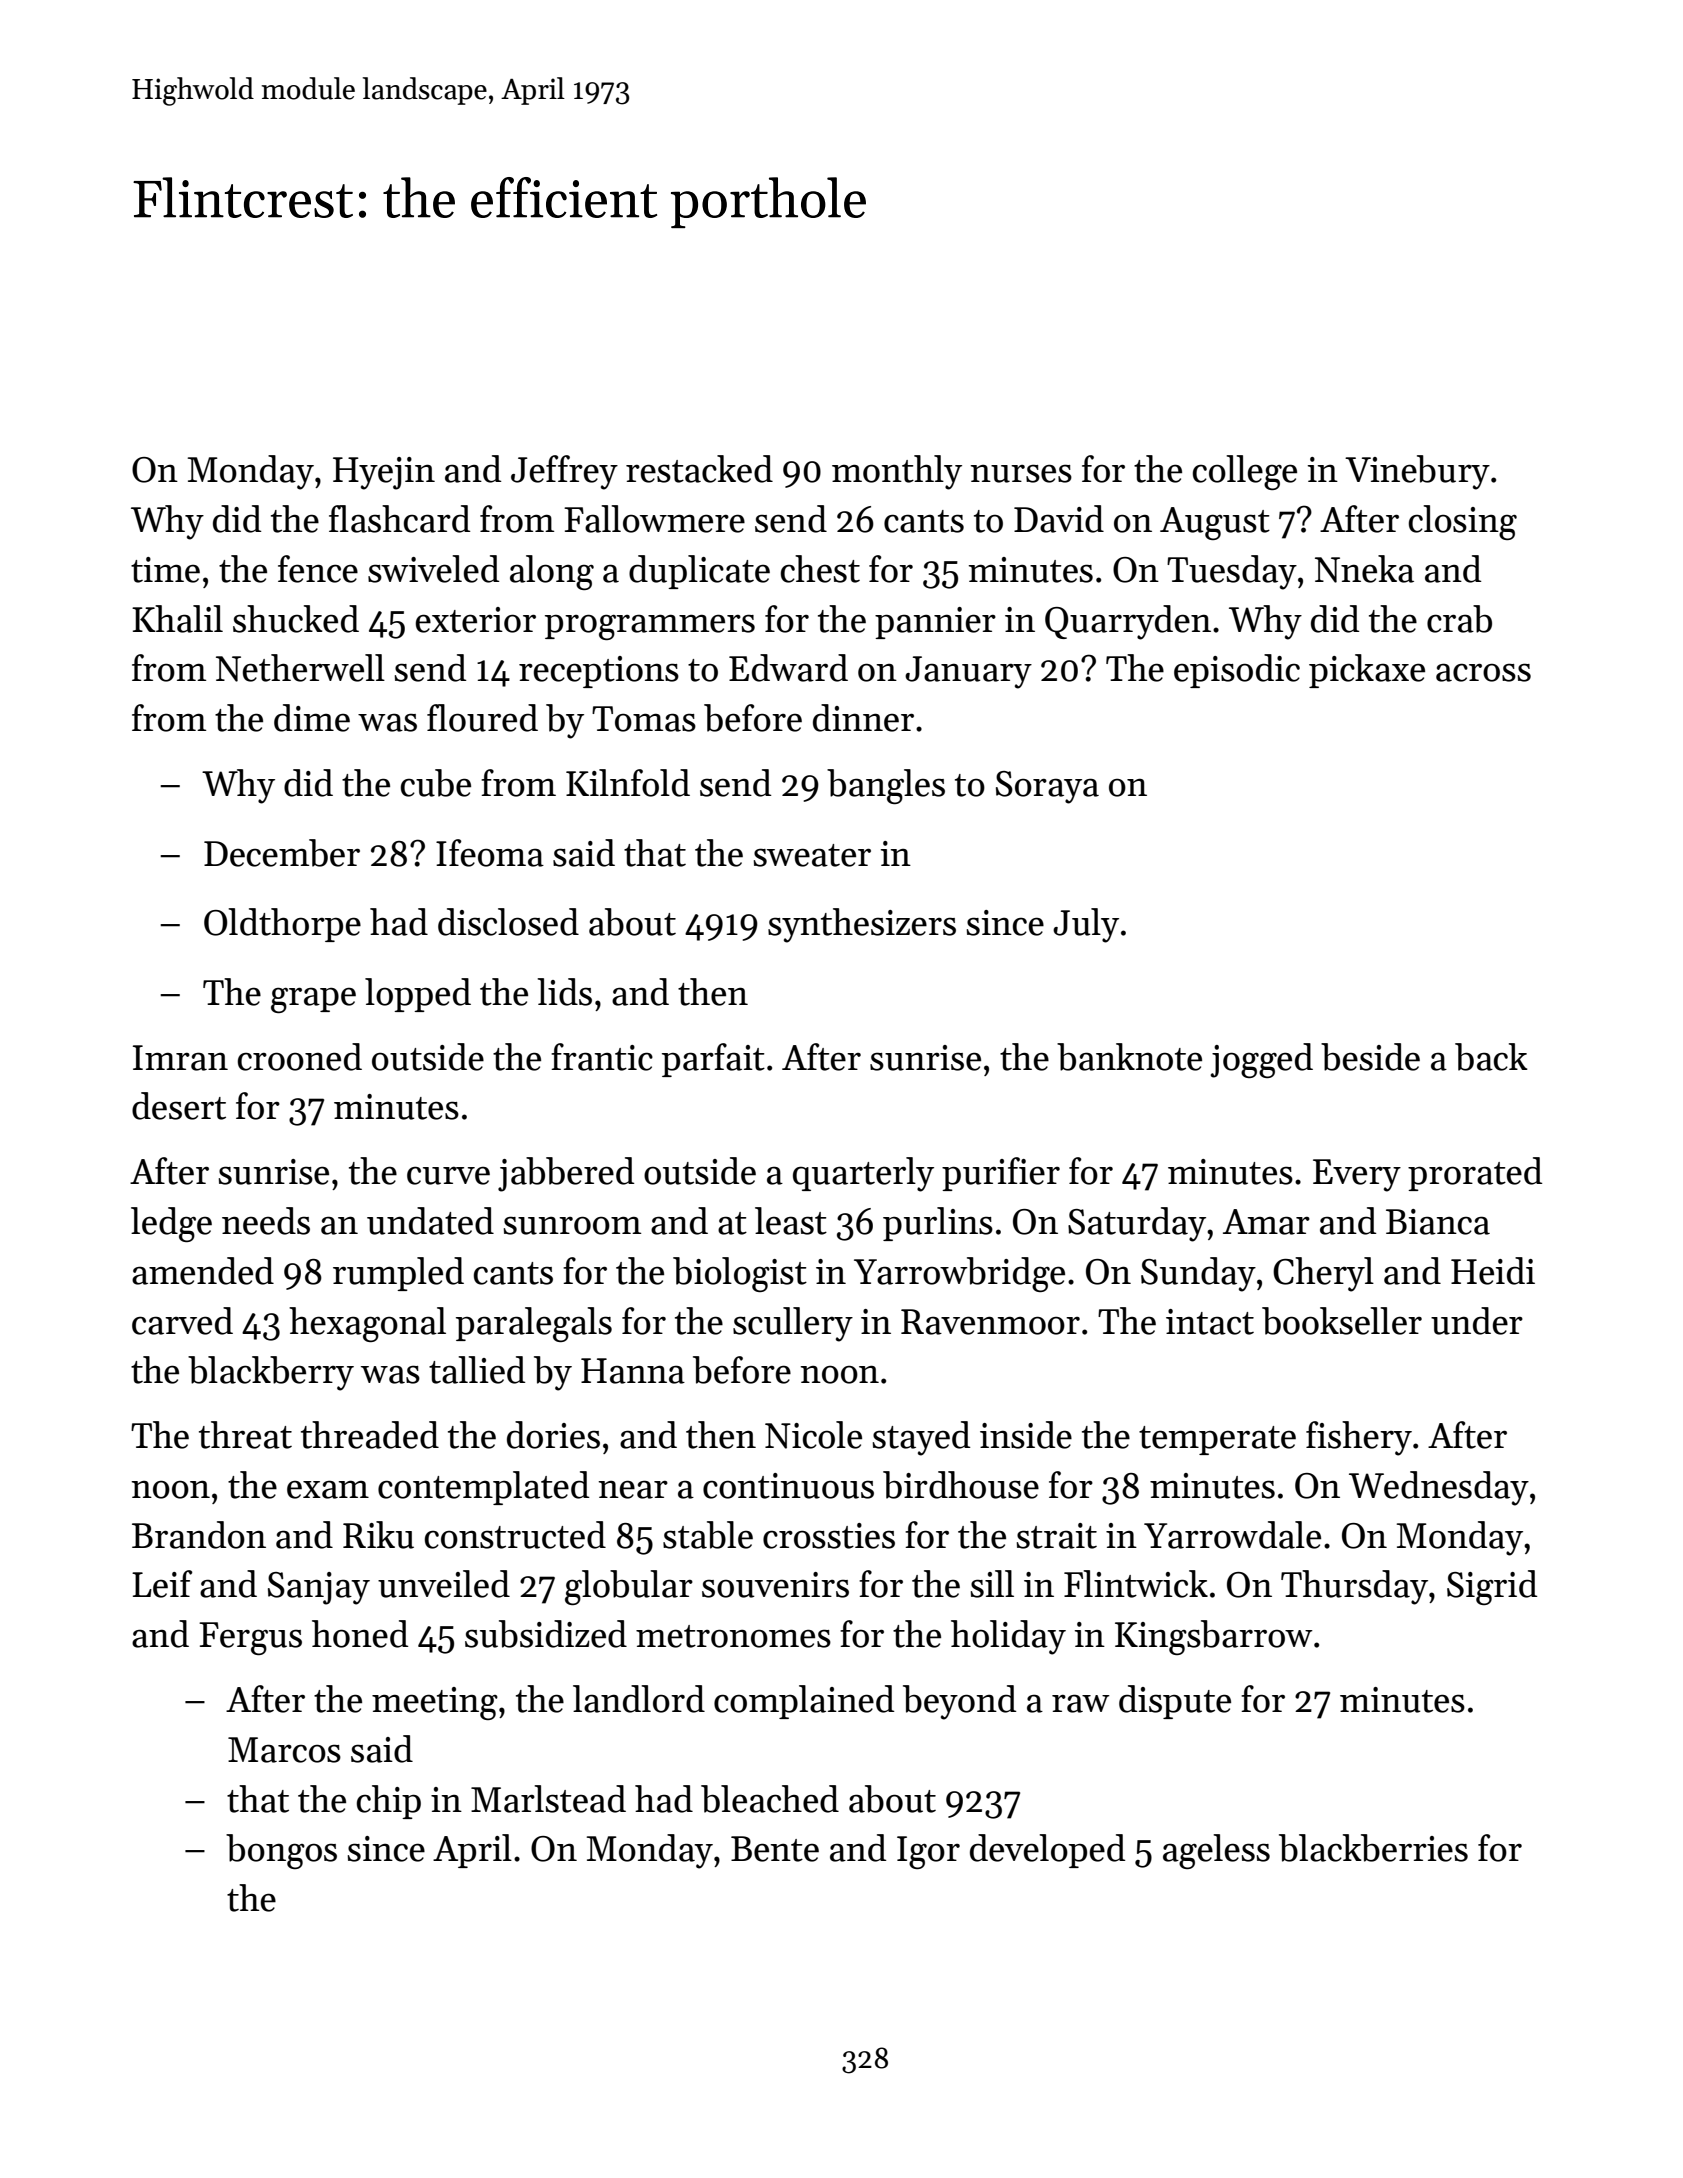  I want to click on restacked, so click(699, 469).
